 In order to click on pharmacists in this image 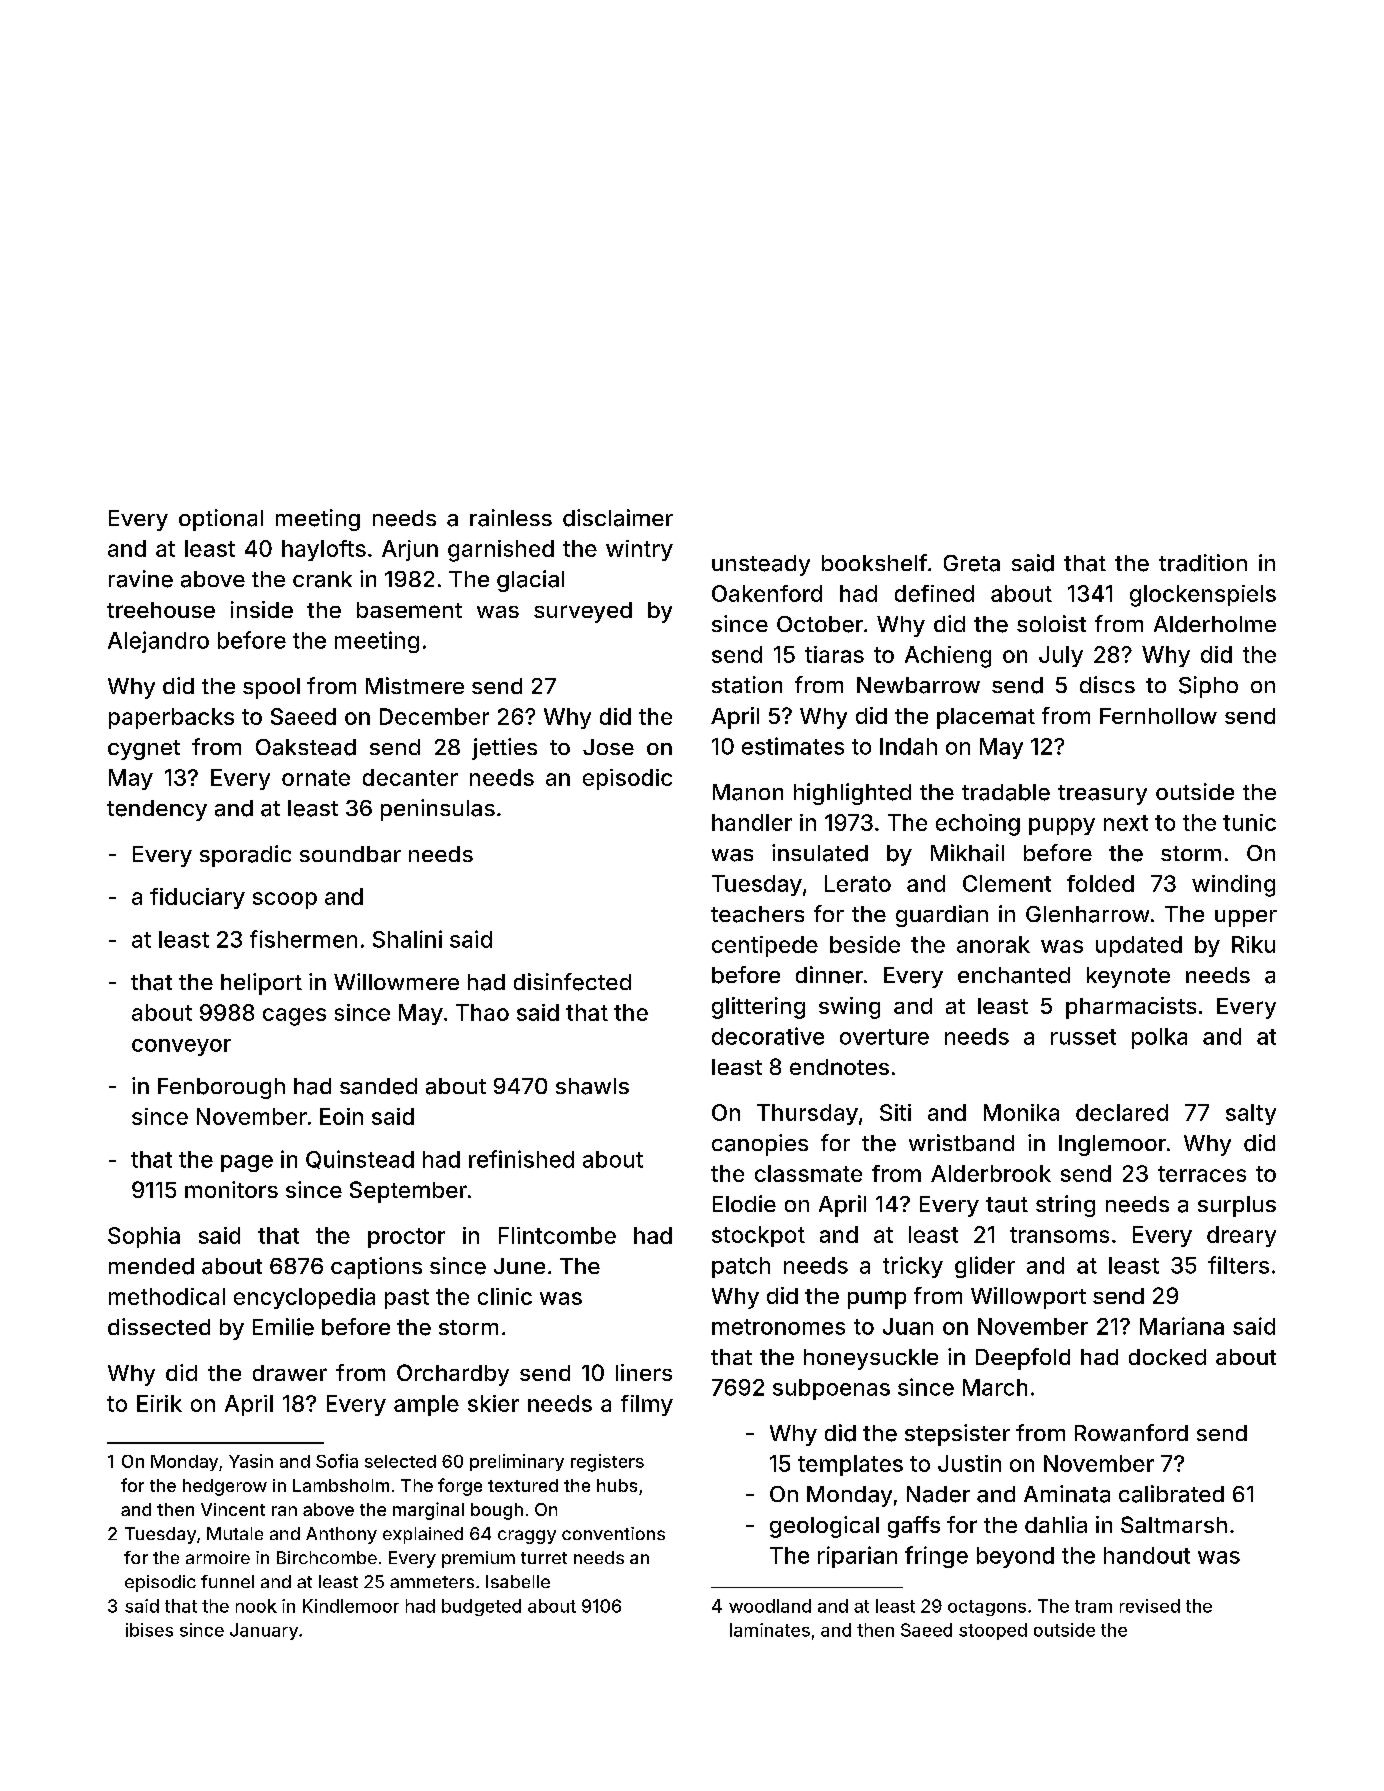, I will do `click(1131, 1008)`.
